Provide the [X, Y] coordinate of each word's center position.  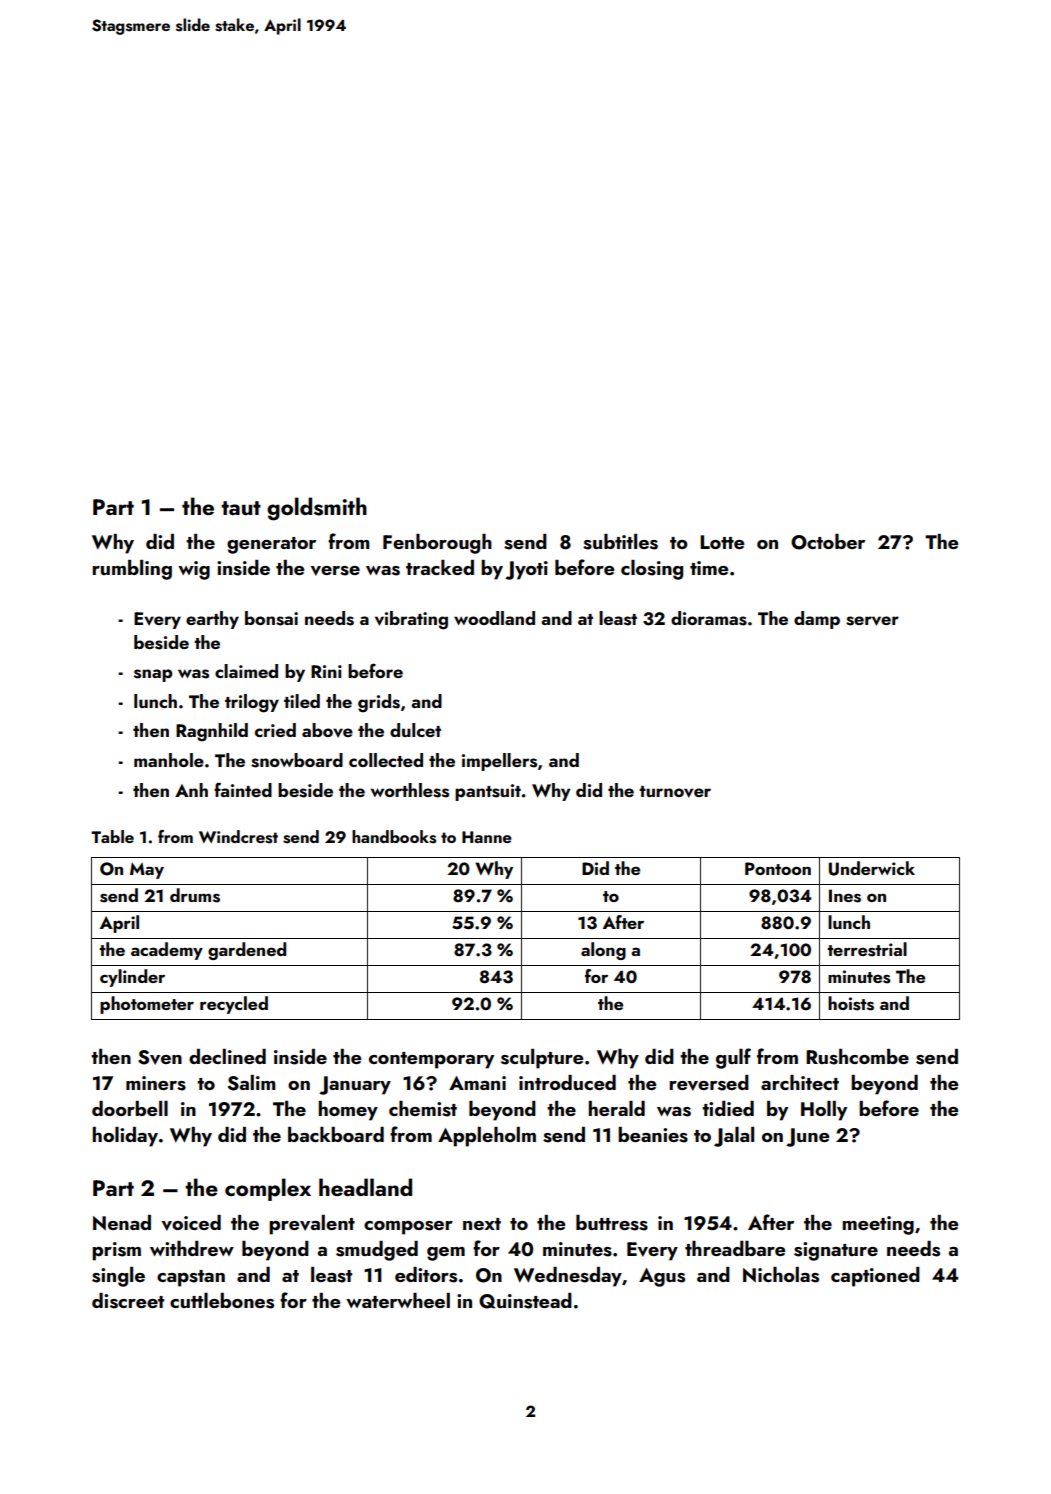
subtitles [620, 542]
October [828, 542]
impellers [499, 762]
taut [241, 508]
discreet [128, 1301]
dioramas [709, 618]
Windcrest [238, 837]
